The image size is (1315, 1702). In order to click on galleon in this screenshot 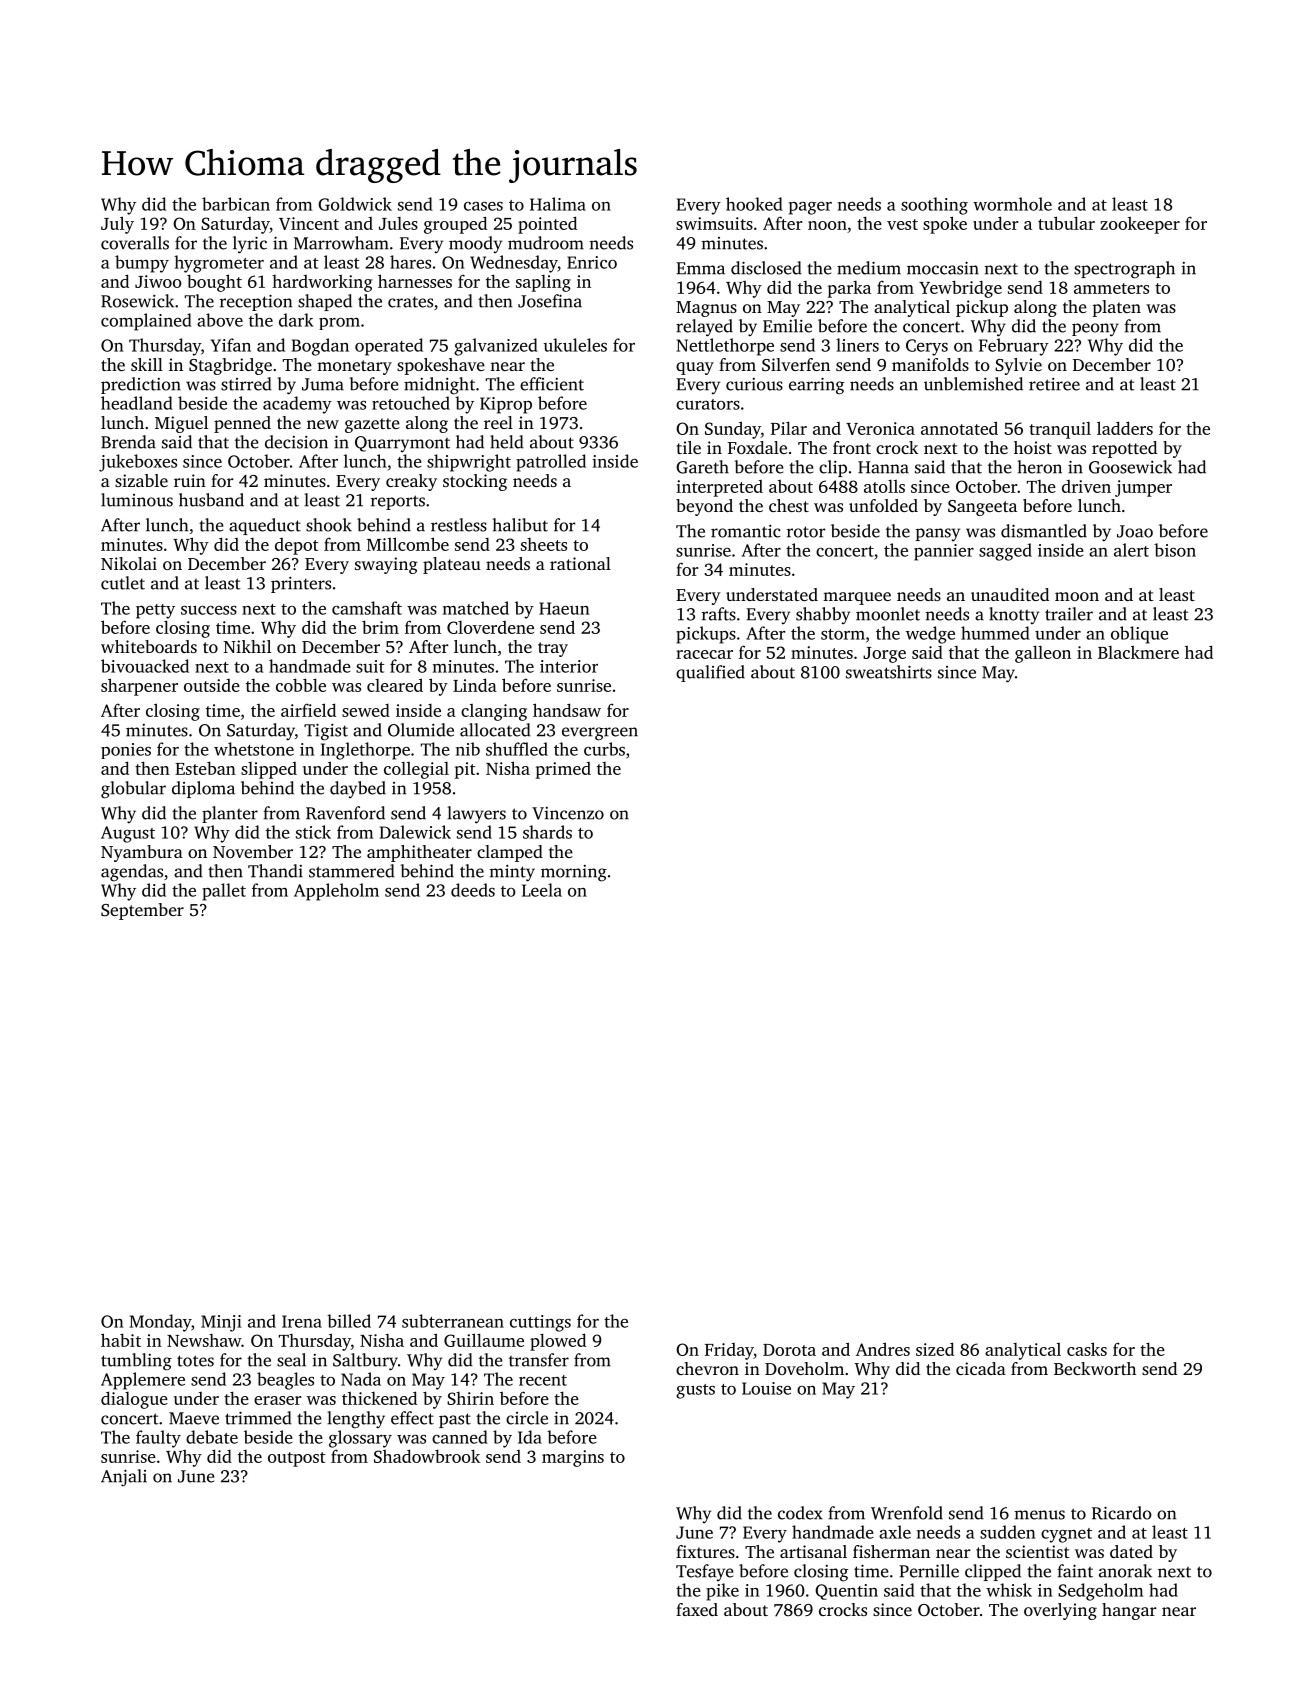, I will do `click(1043, 654)`.
